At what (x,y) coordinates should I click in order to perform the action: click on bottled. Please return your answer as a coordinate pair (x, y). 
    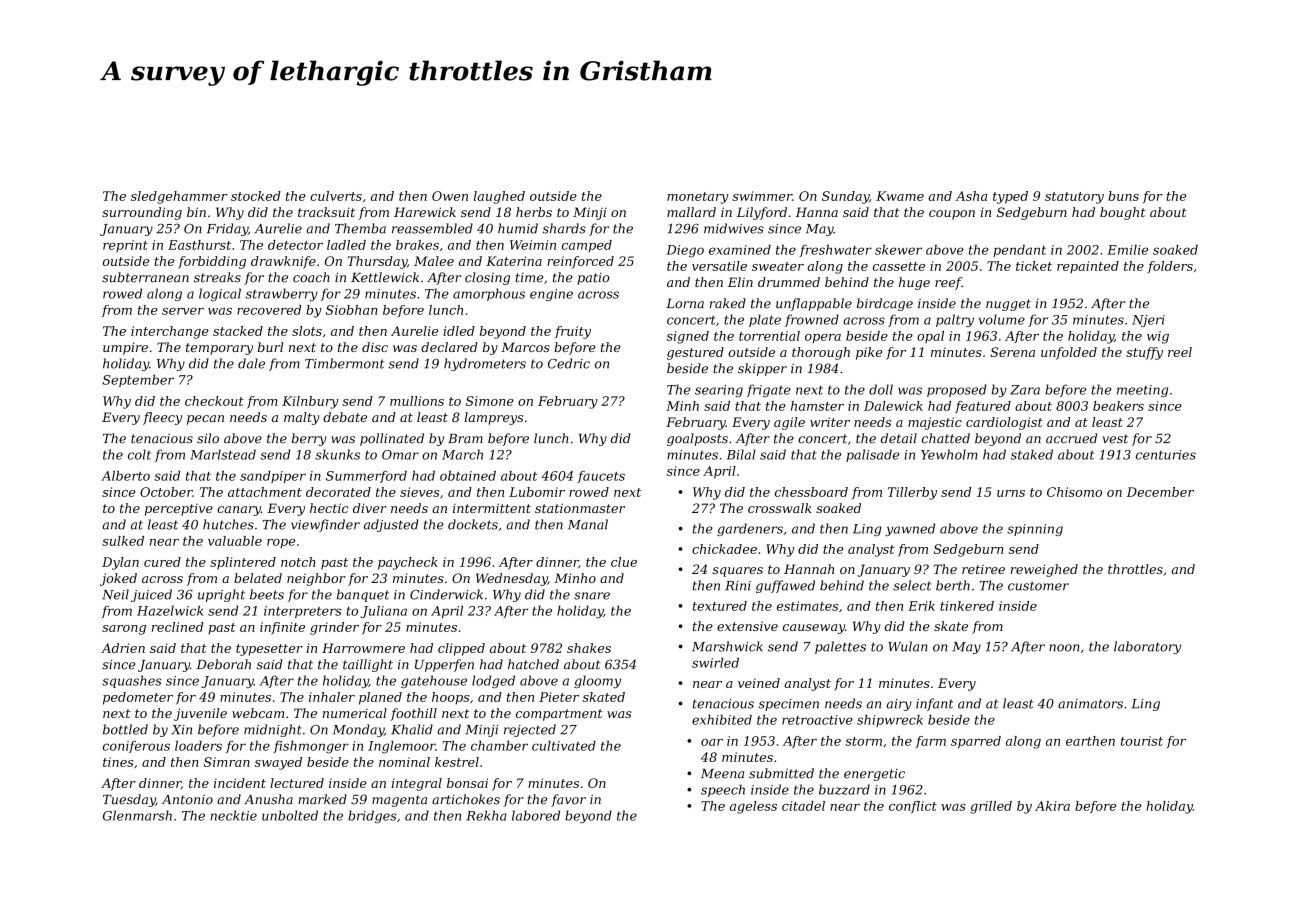
    Looking at the image, I should click on (125, 729).
